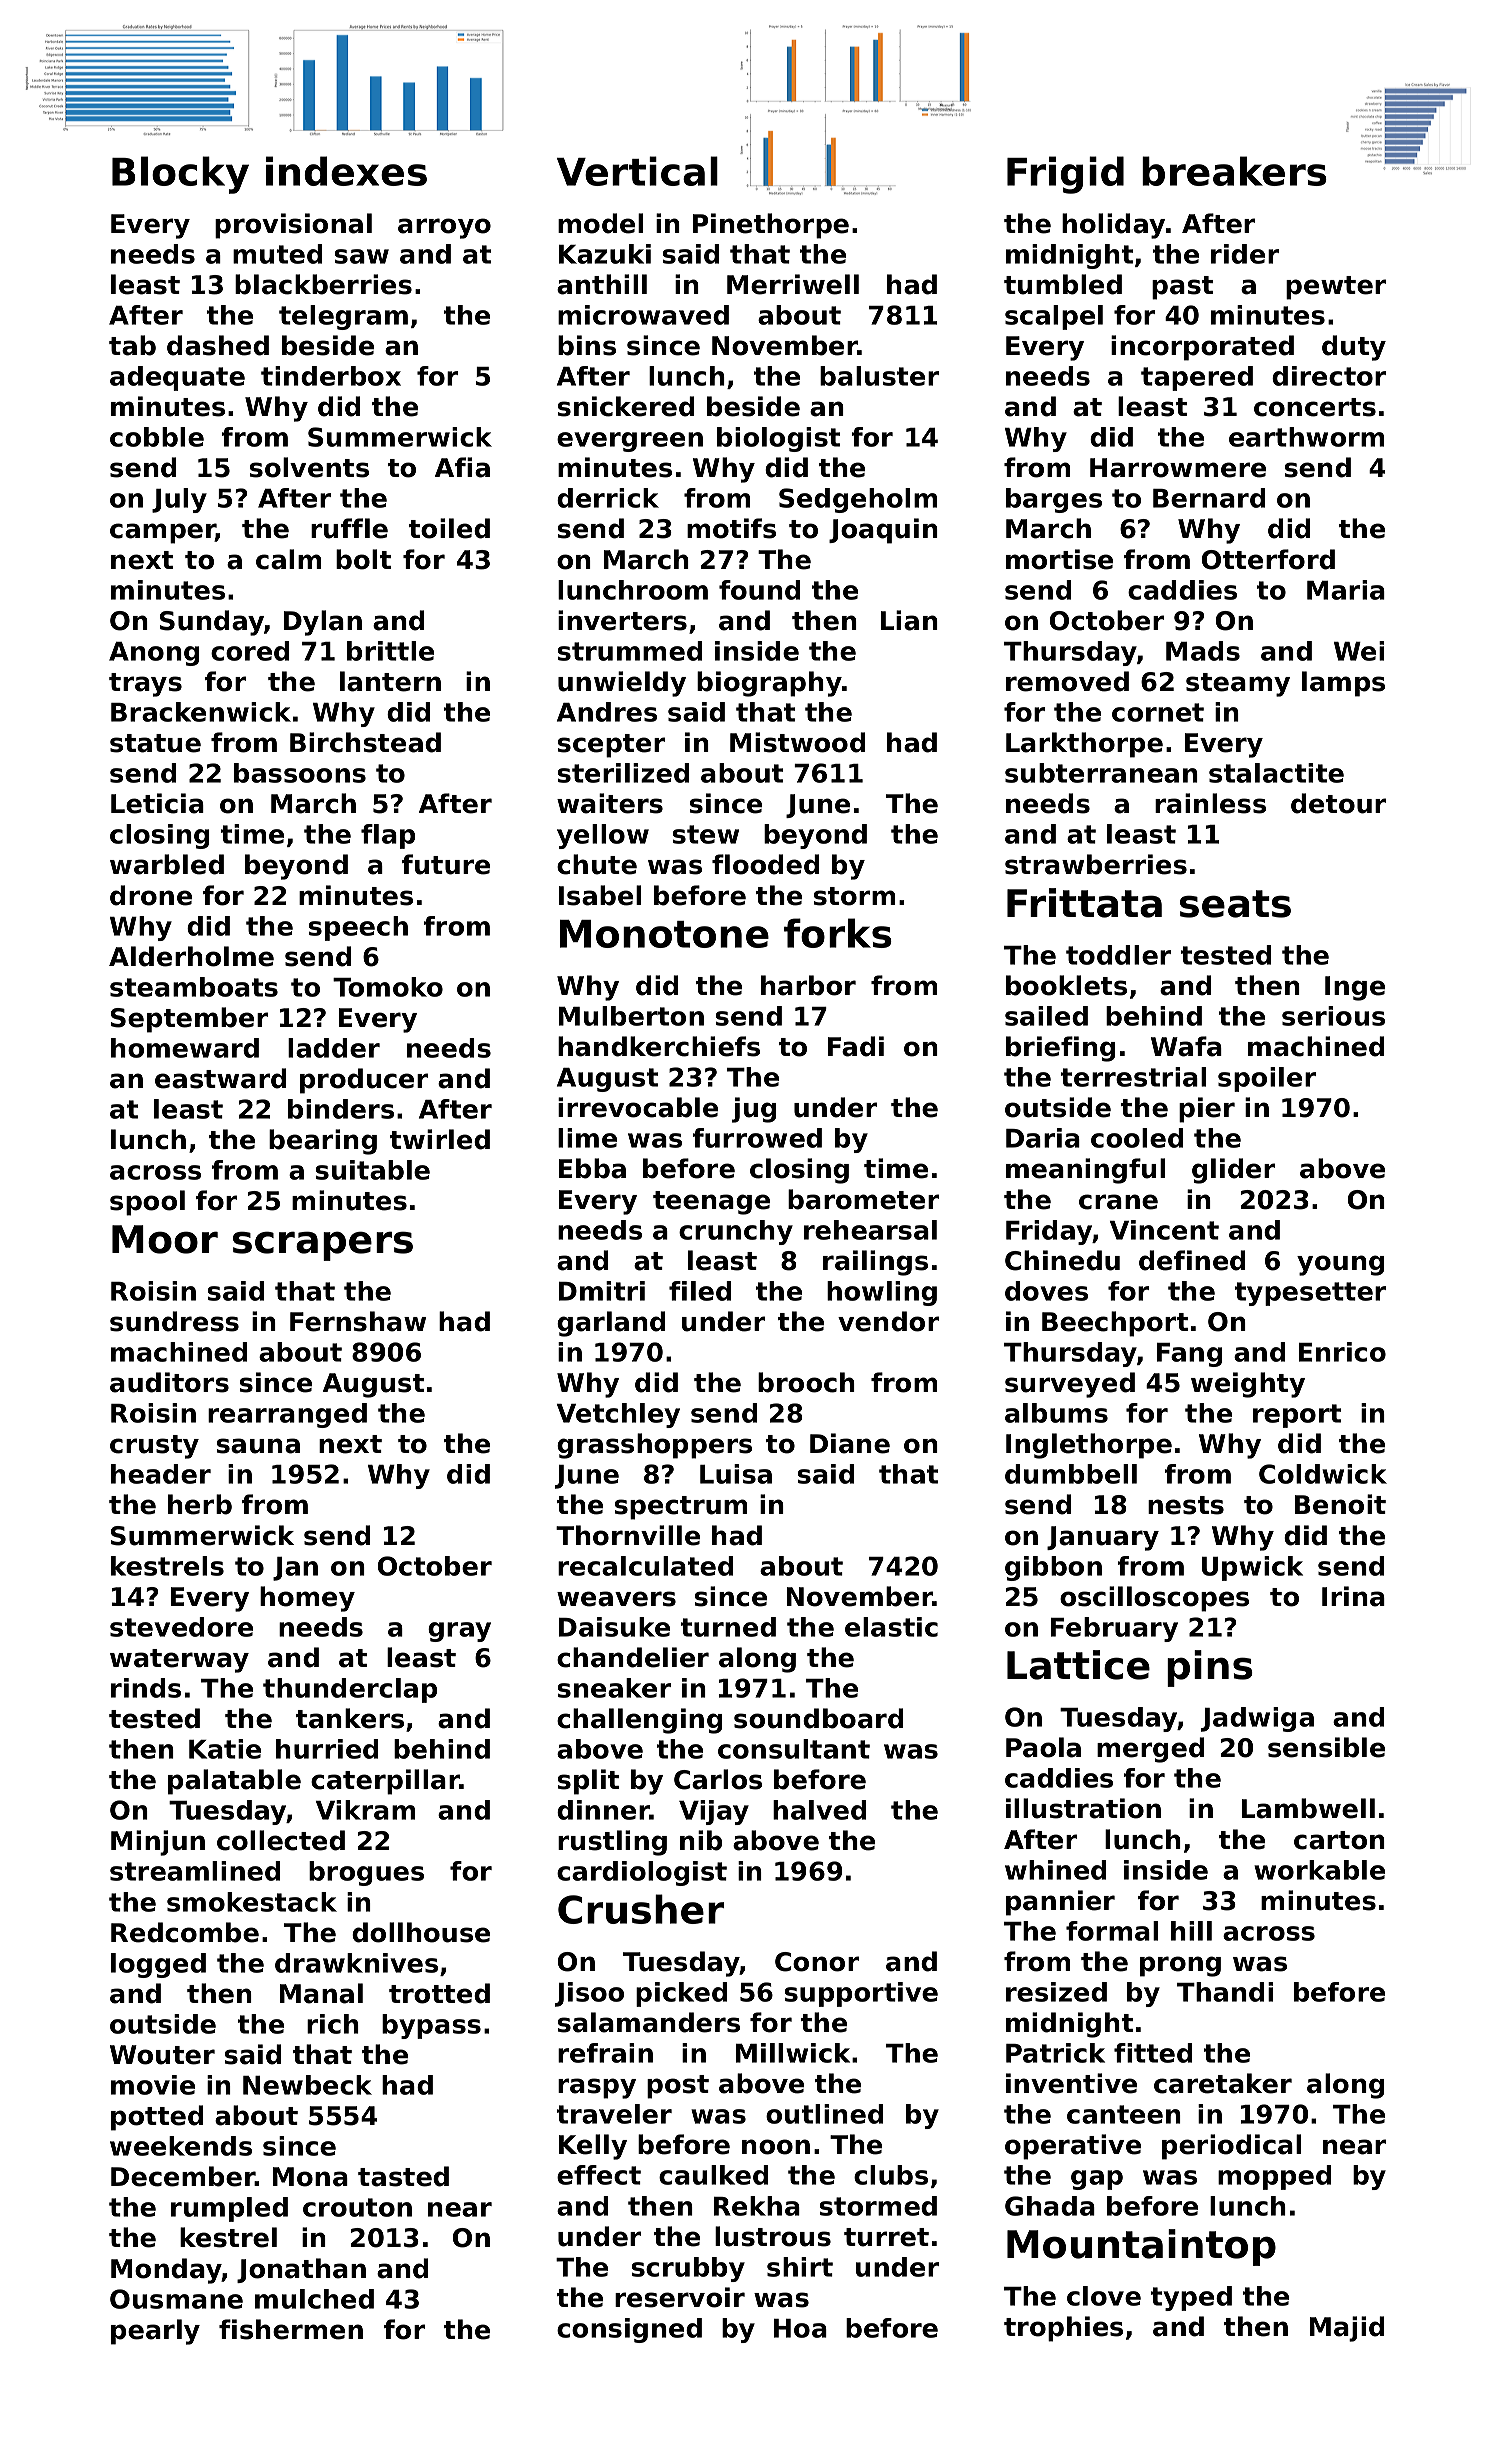  I want to click on Mistwood, so click(797, 742).
